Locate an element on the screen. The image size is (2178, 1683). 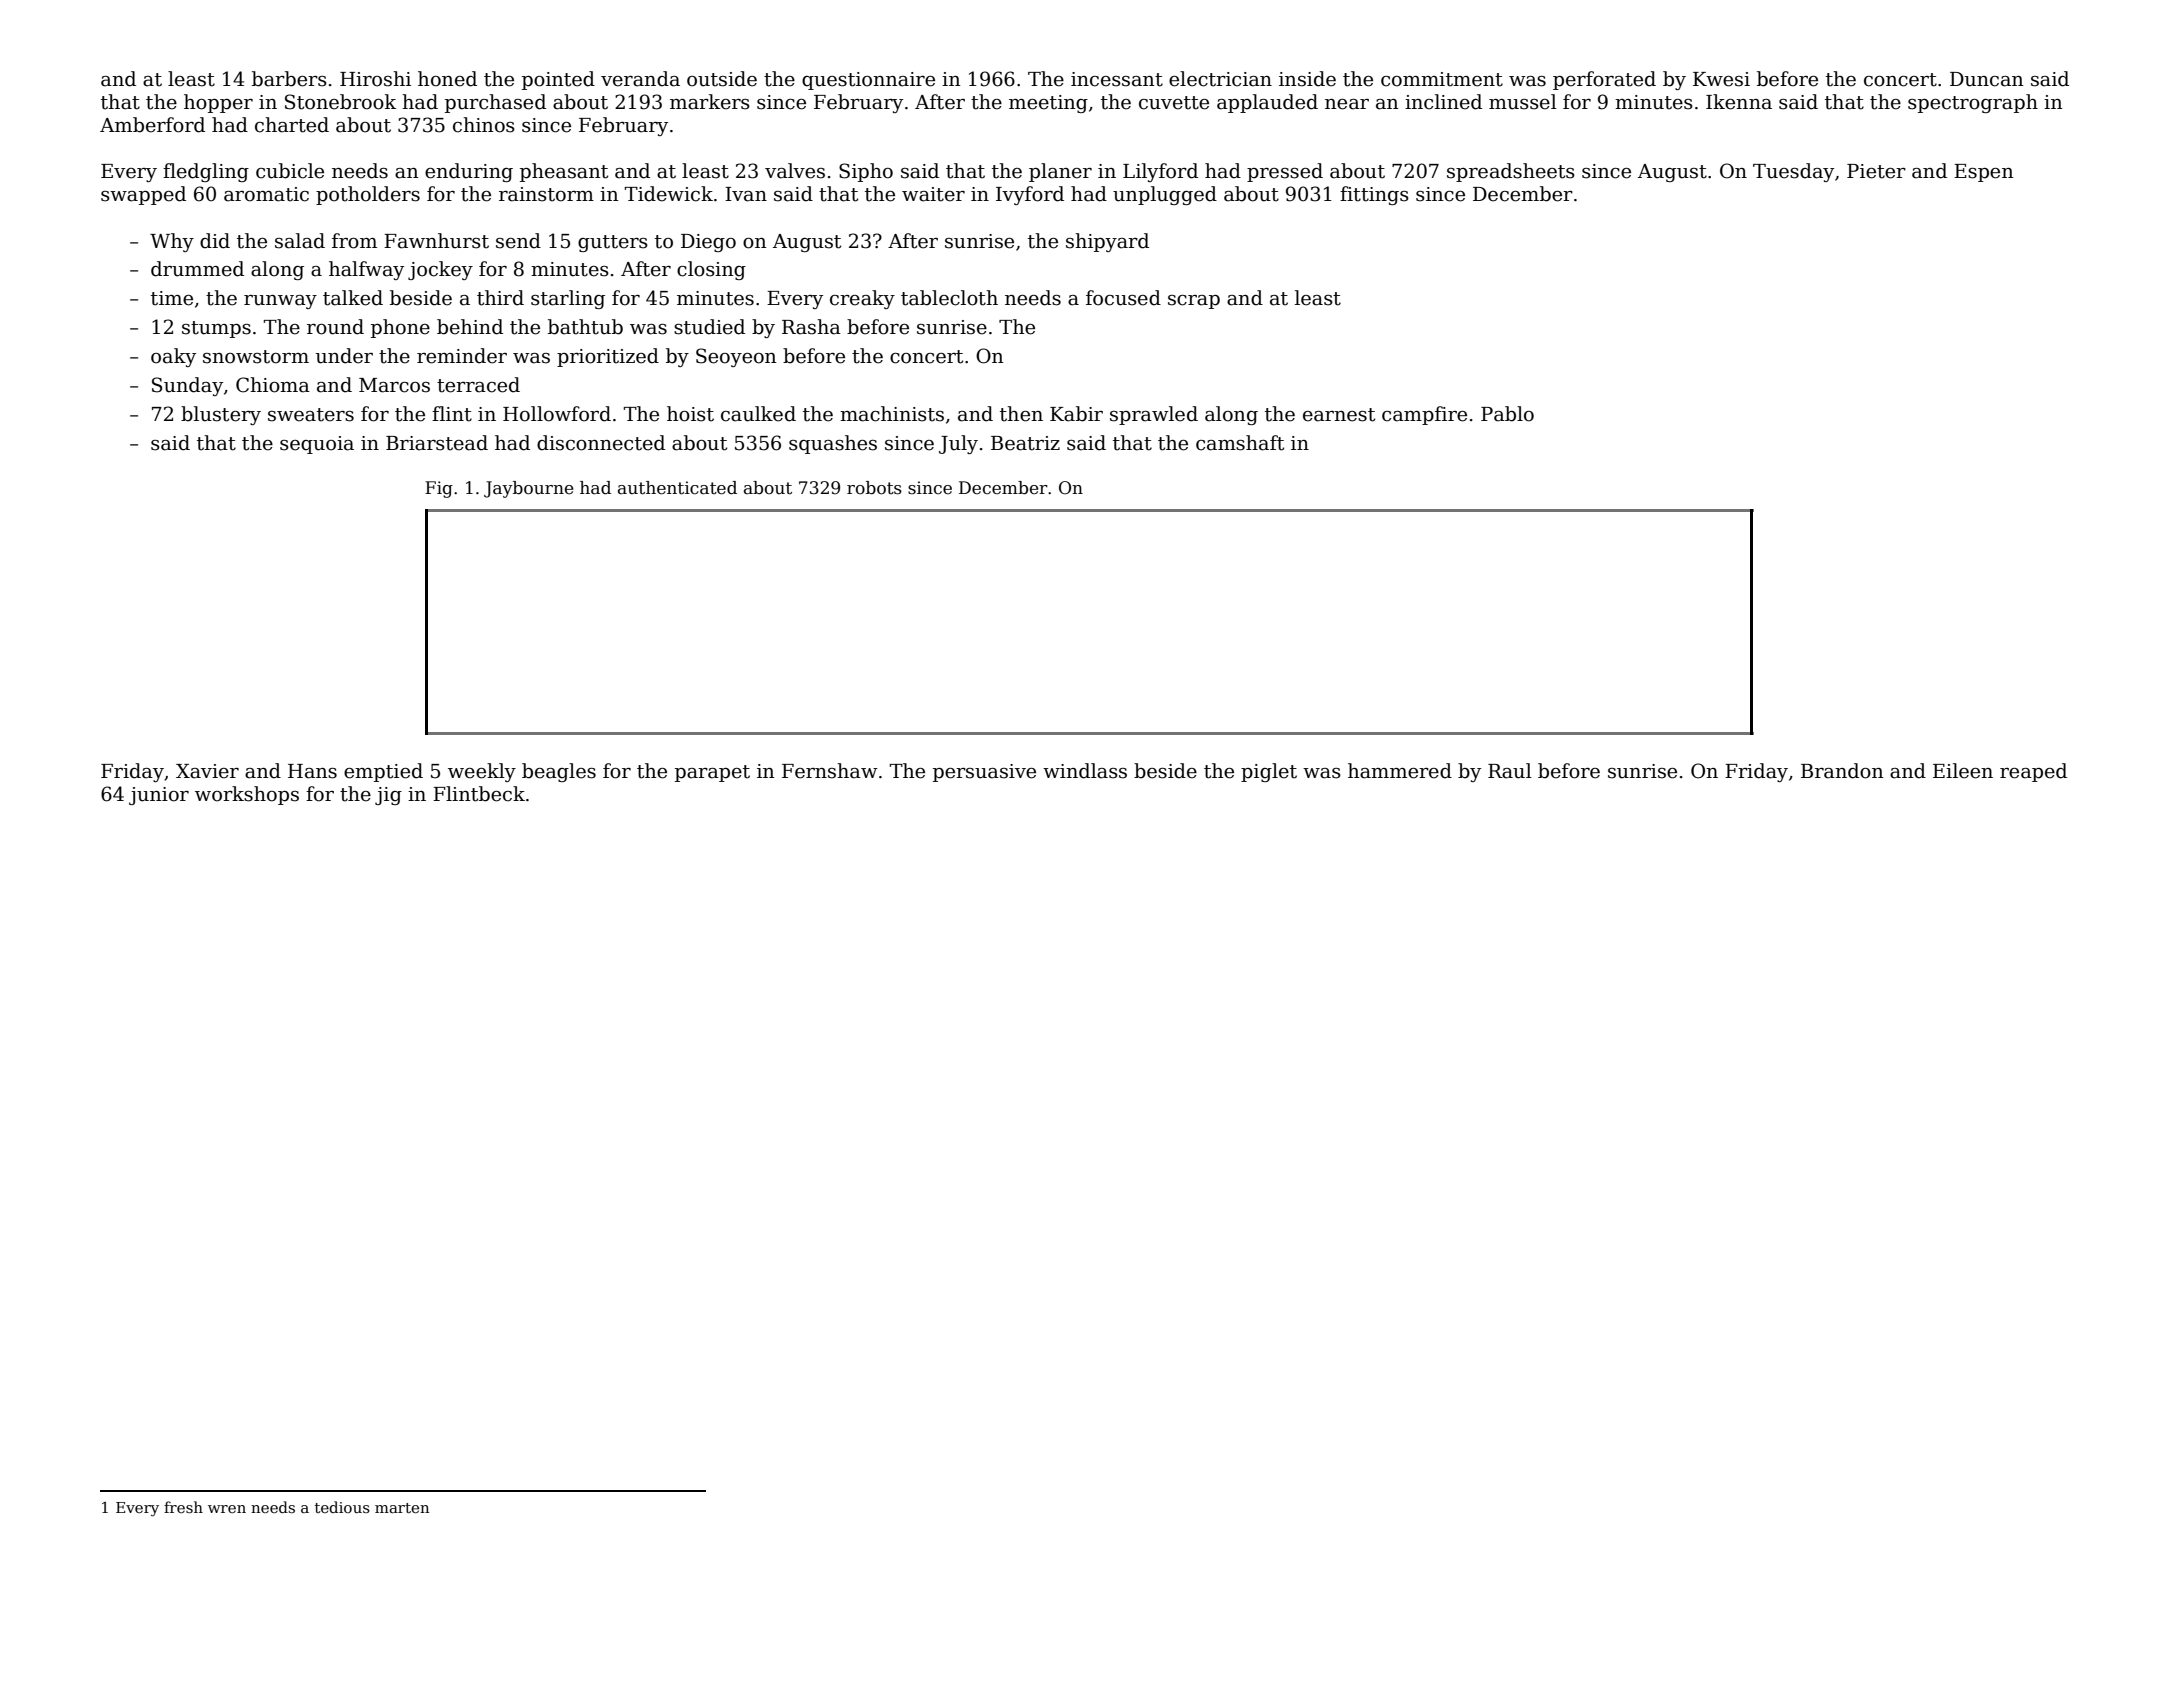
Jaybourne is located at coordinates (529, 489).
